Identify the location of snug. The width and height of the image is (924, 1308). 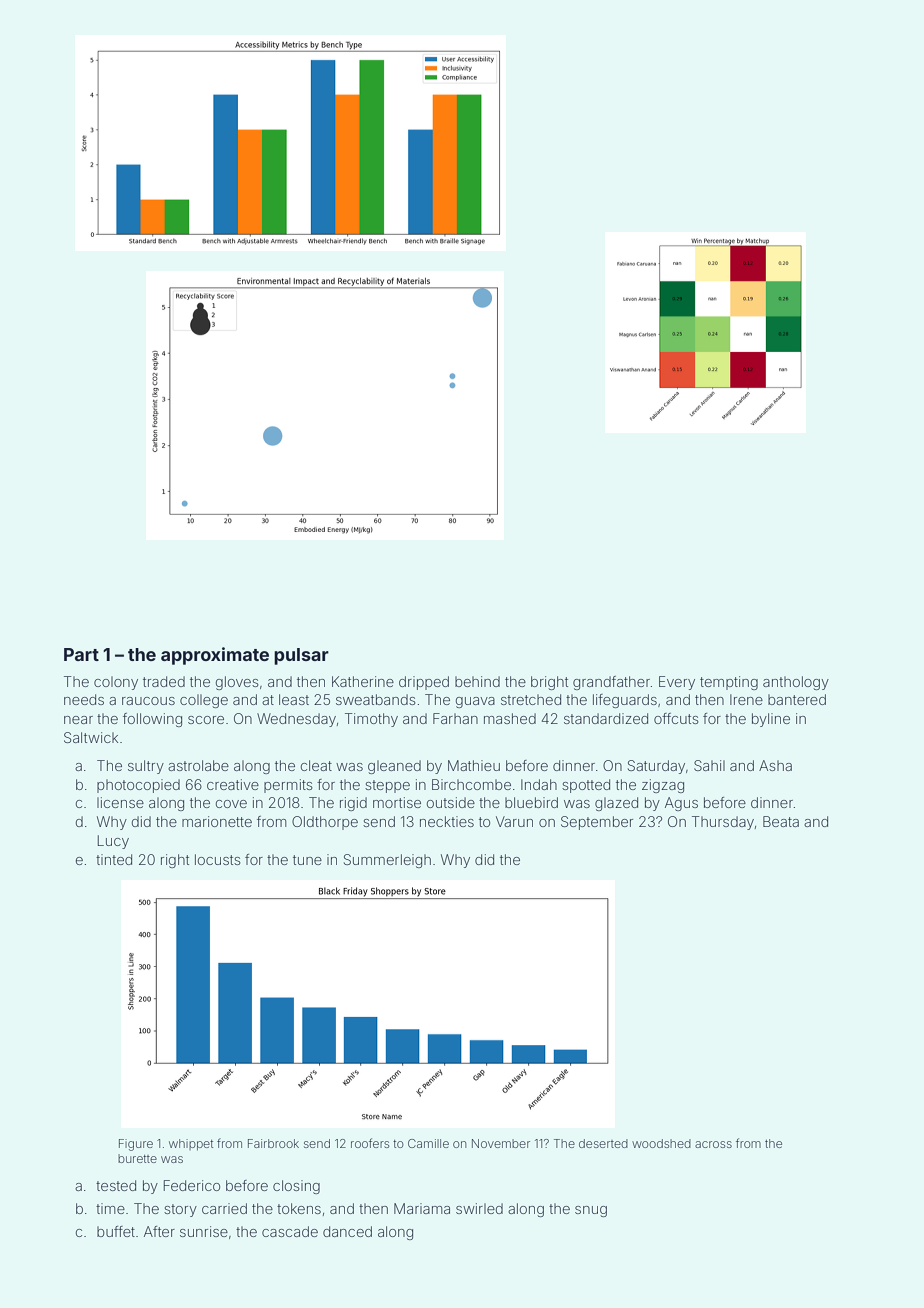
(591, 1211).
